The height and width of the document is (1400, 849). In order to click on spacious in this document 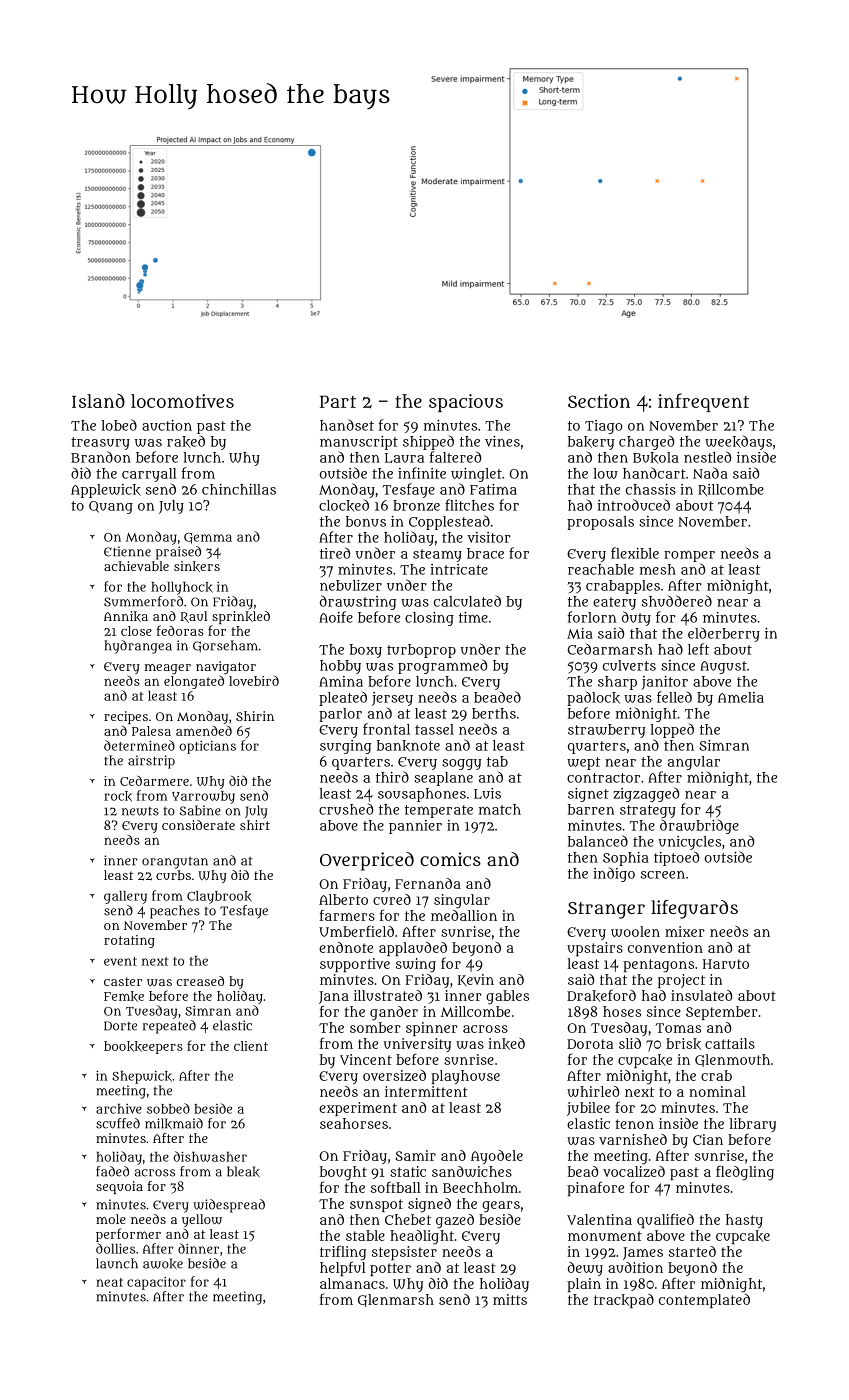, I will do `click(466, 403)`.
